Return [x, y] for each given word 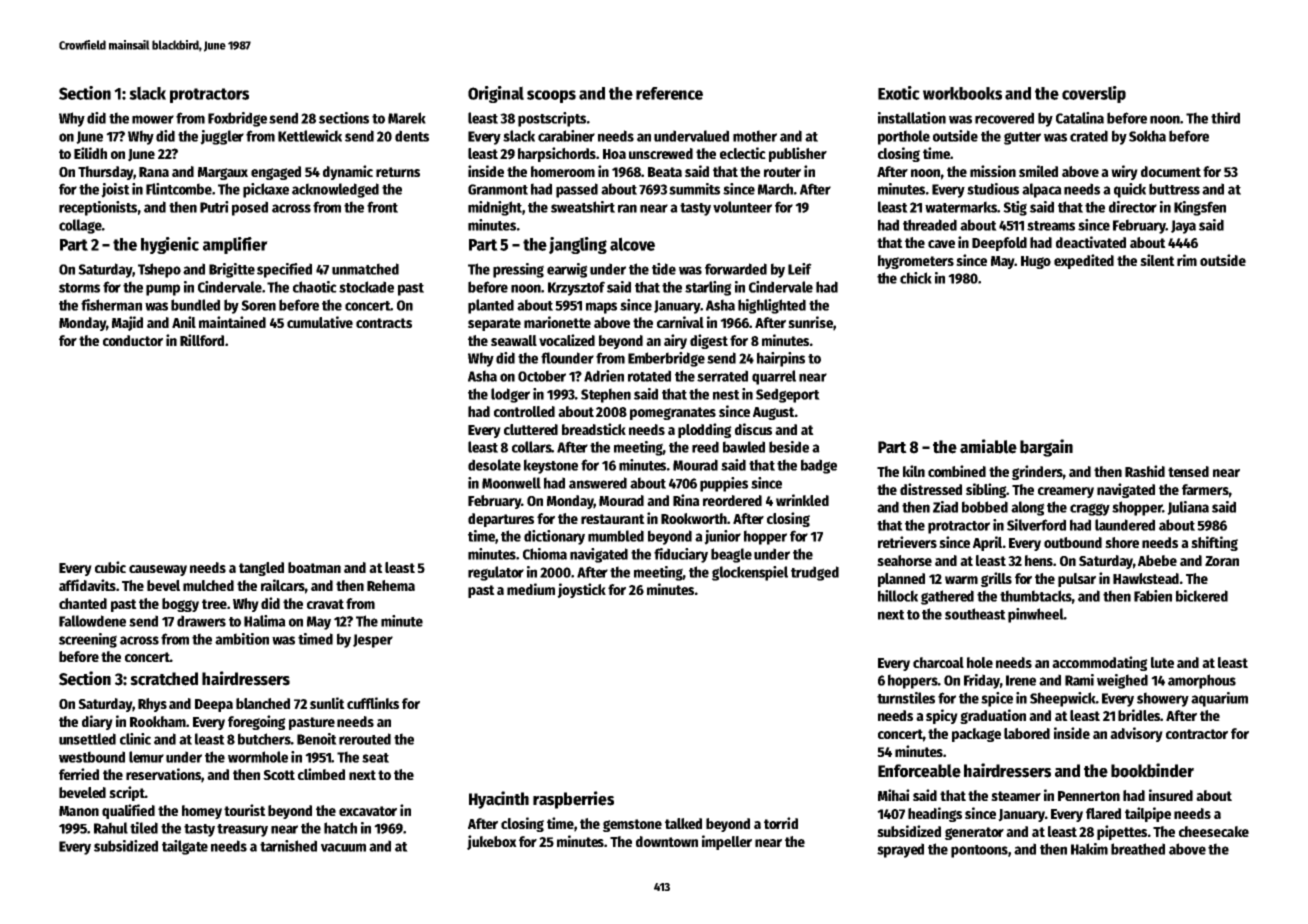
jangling [578, 245]
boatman [314, 567]
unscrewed [661, 153]
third [1225, 118]
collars [532, 447]
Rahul [111, 828]
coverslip [1094, 94]
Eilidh [90, 153]
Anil [184, 322]
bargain [1046, 448]
